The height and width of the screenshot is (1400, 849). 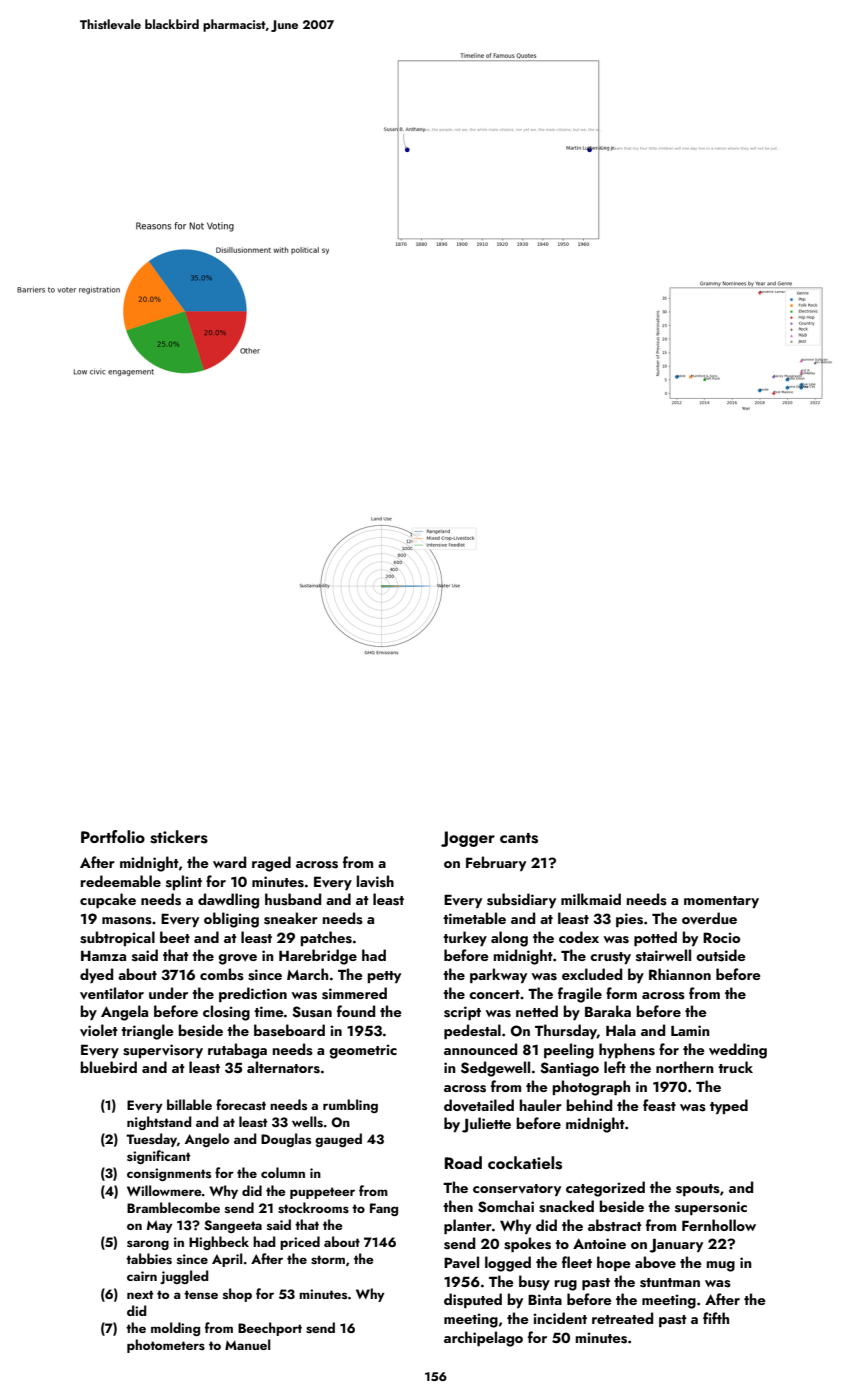 What do you see at coordinates (498, 975) in the screenshot?
I see `parkway` at bounding box center [498, 975].
